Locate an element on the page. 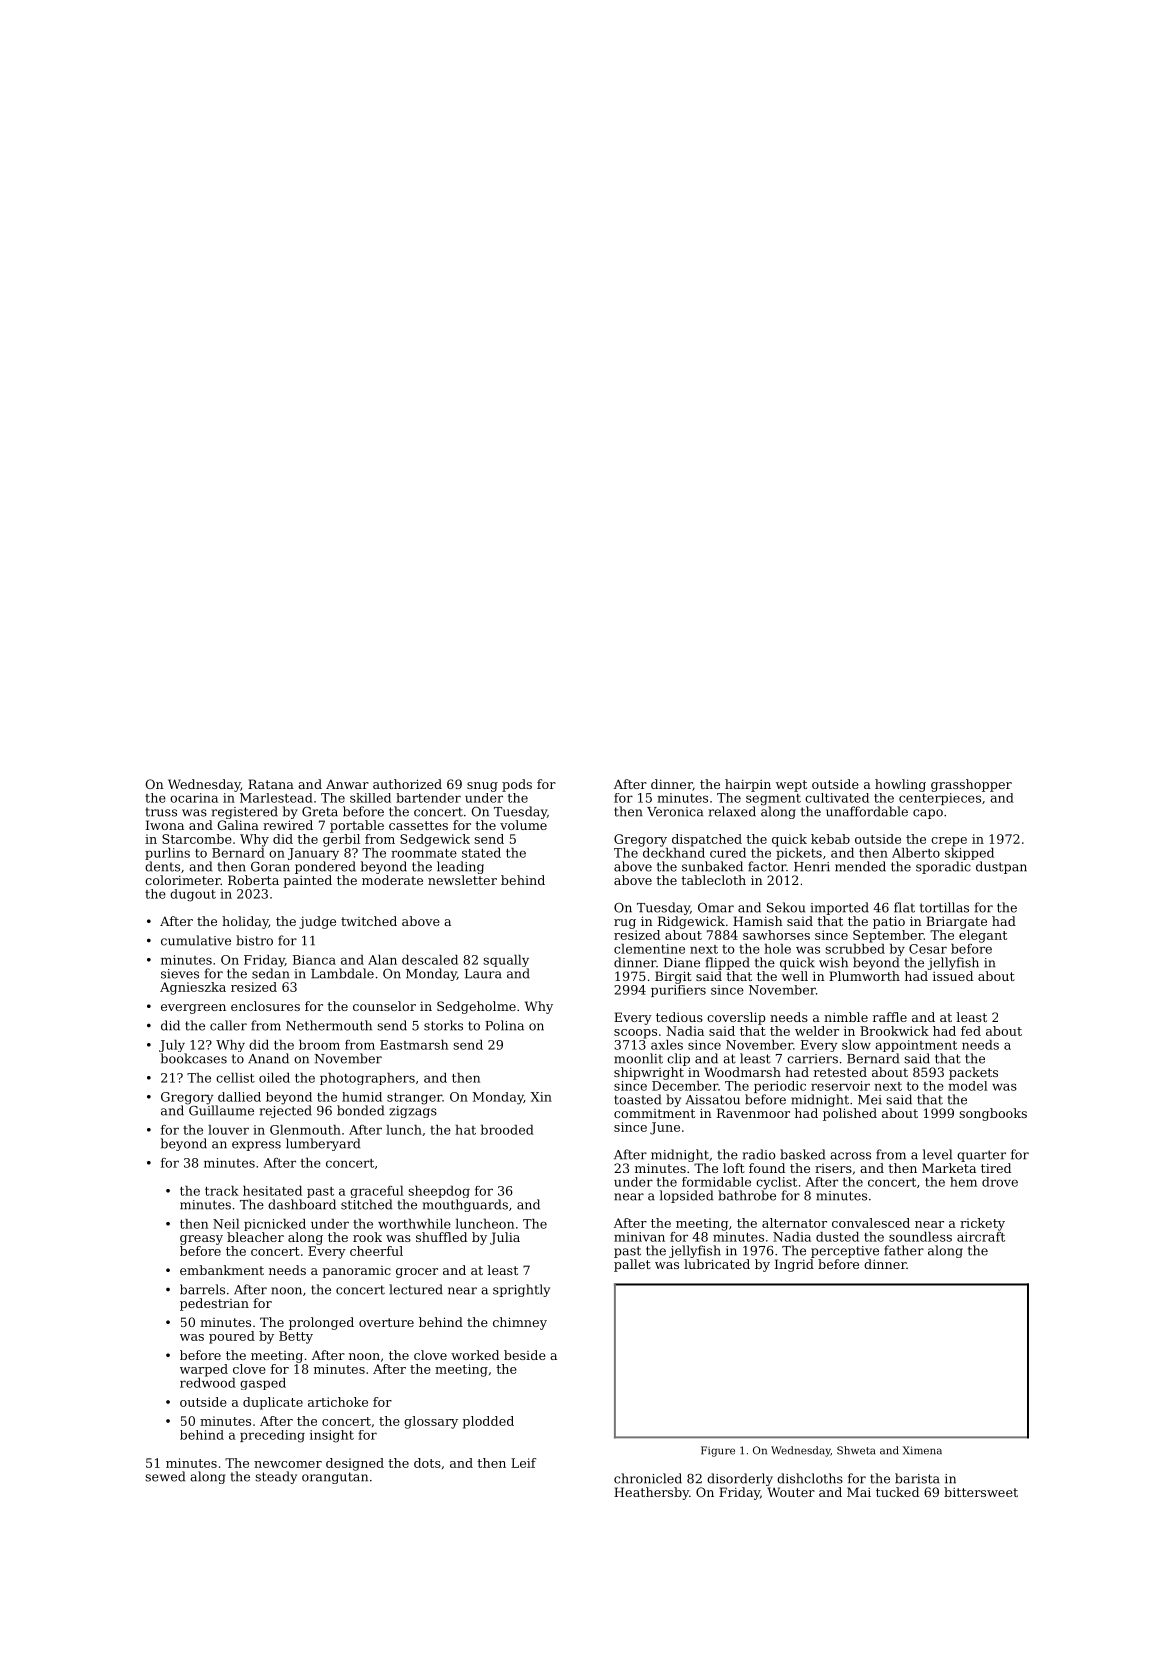 This image has width=1174, height=1660. photographers is located at coordinates (367, 1079).
